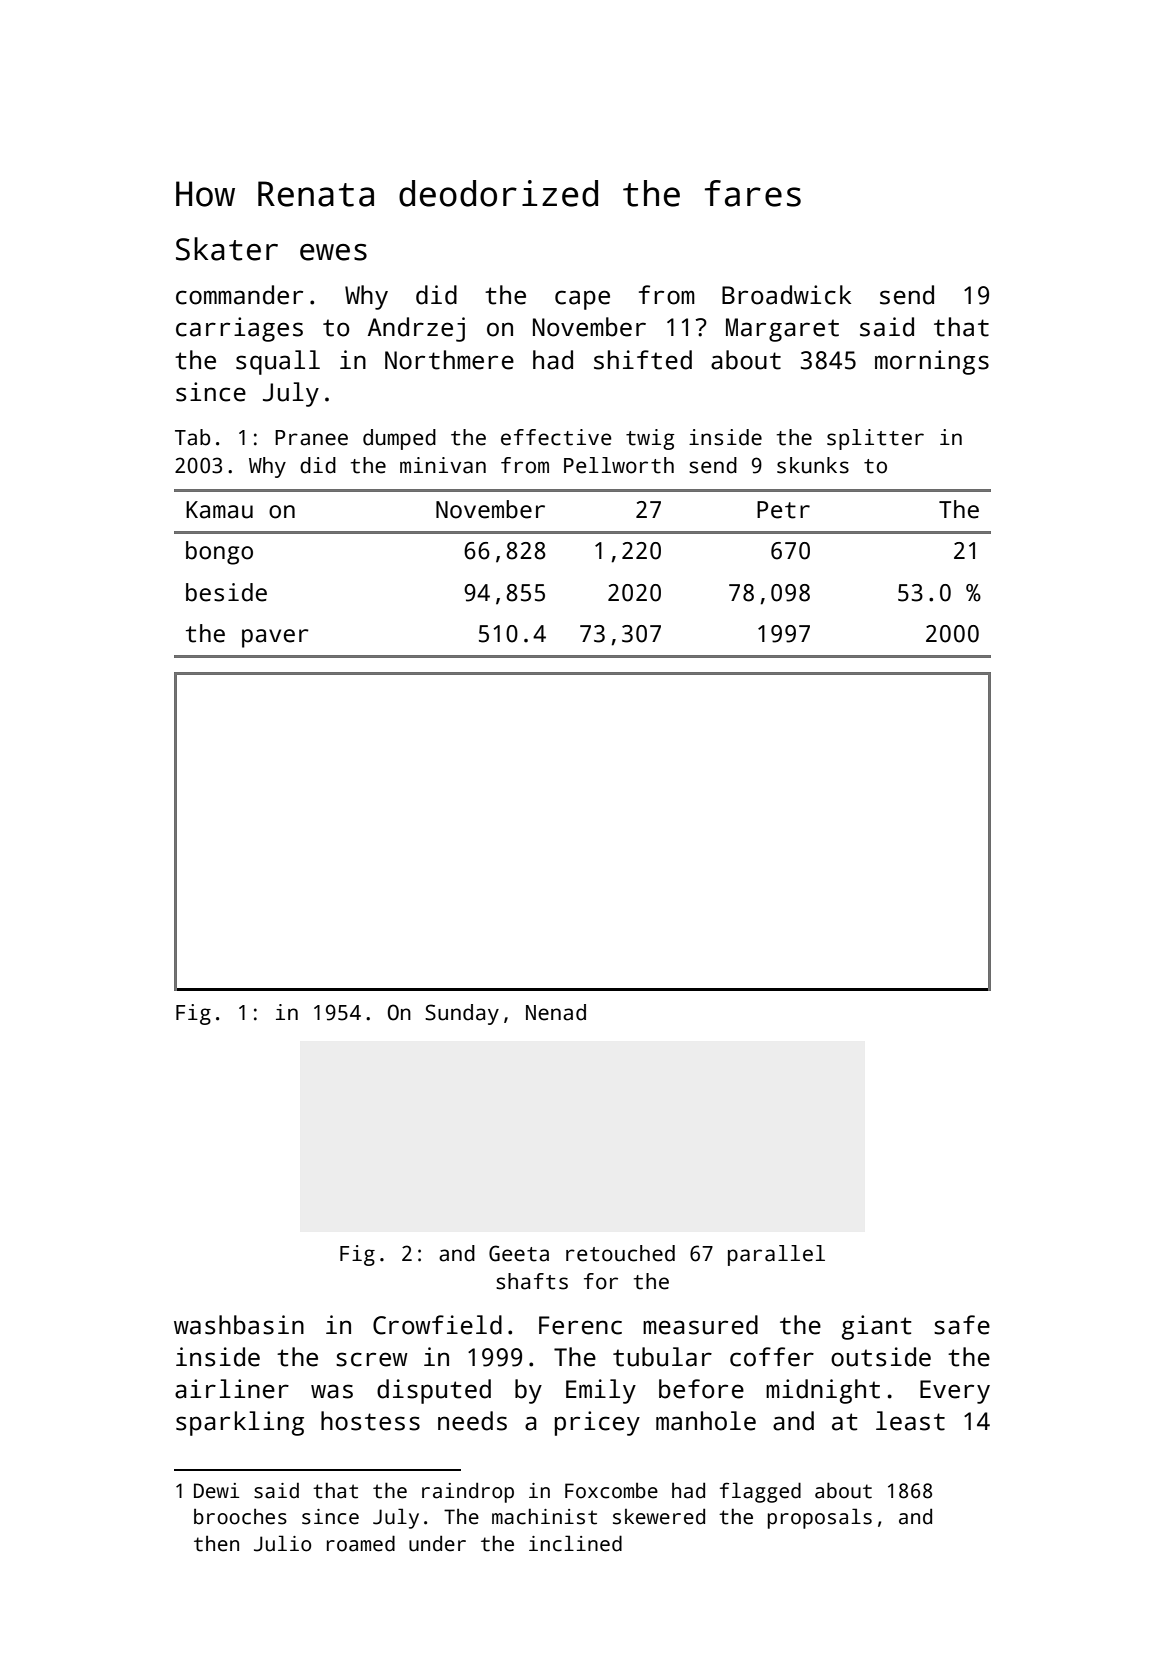  I want to click on splitter, so click(875, 439).
